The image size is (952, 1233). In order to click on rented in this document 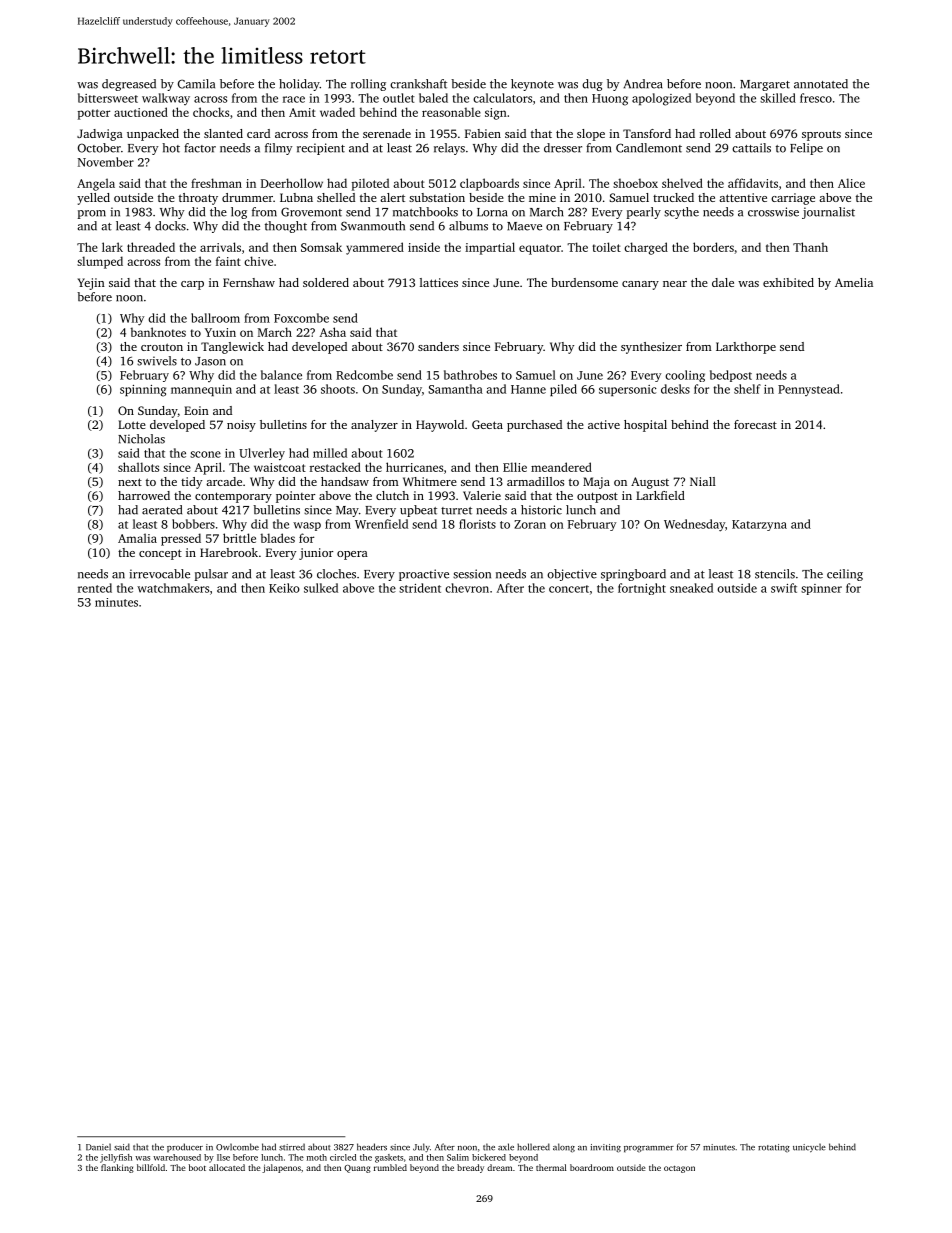, I will do `click(95, 588)`.
